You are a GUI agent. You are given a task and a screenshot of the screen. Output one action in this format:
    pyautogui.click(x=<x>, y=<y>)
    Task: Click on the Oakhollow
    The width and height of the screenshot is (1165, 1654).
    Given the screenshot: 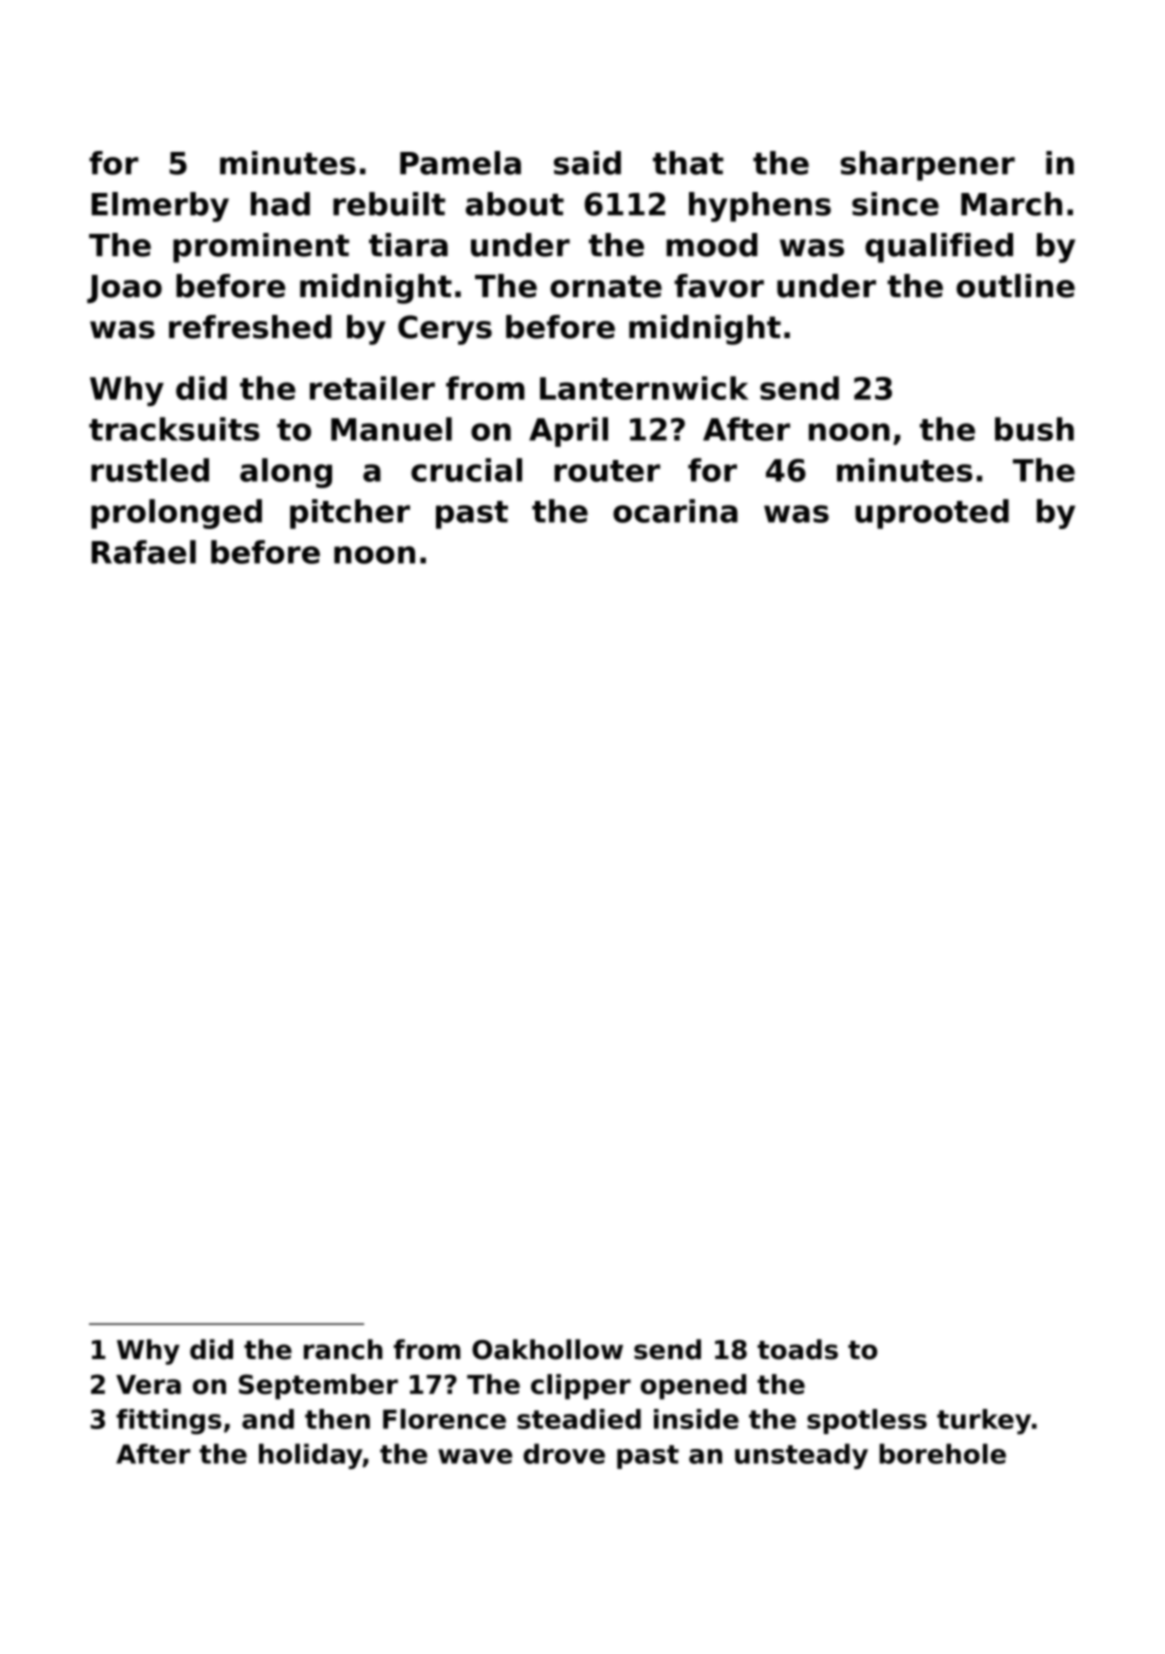 What is the action you would take?
    pyautogui.click(x=547, y=1349)
